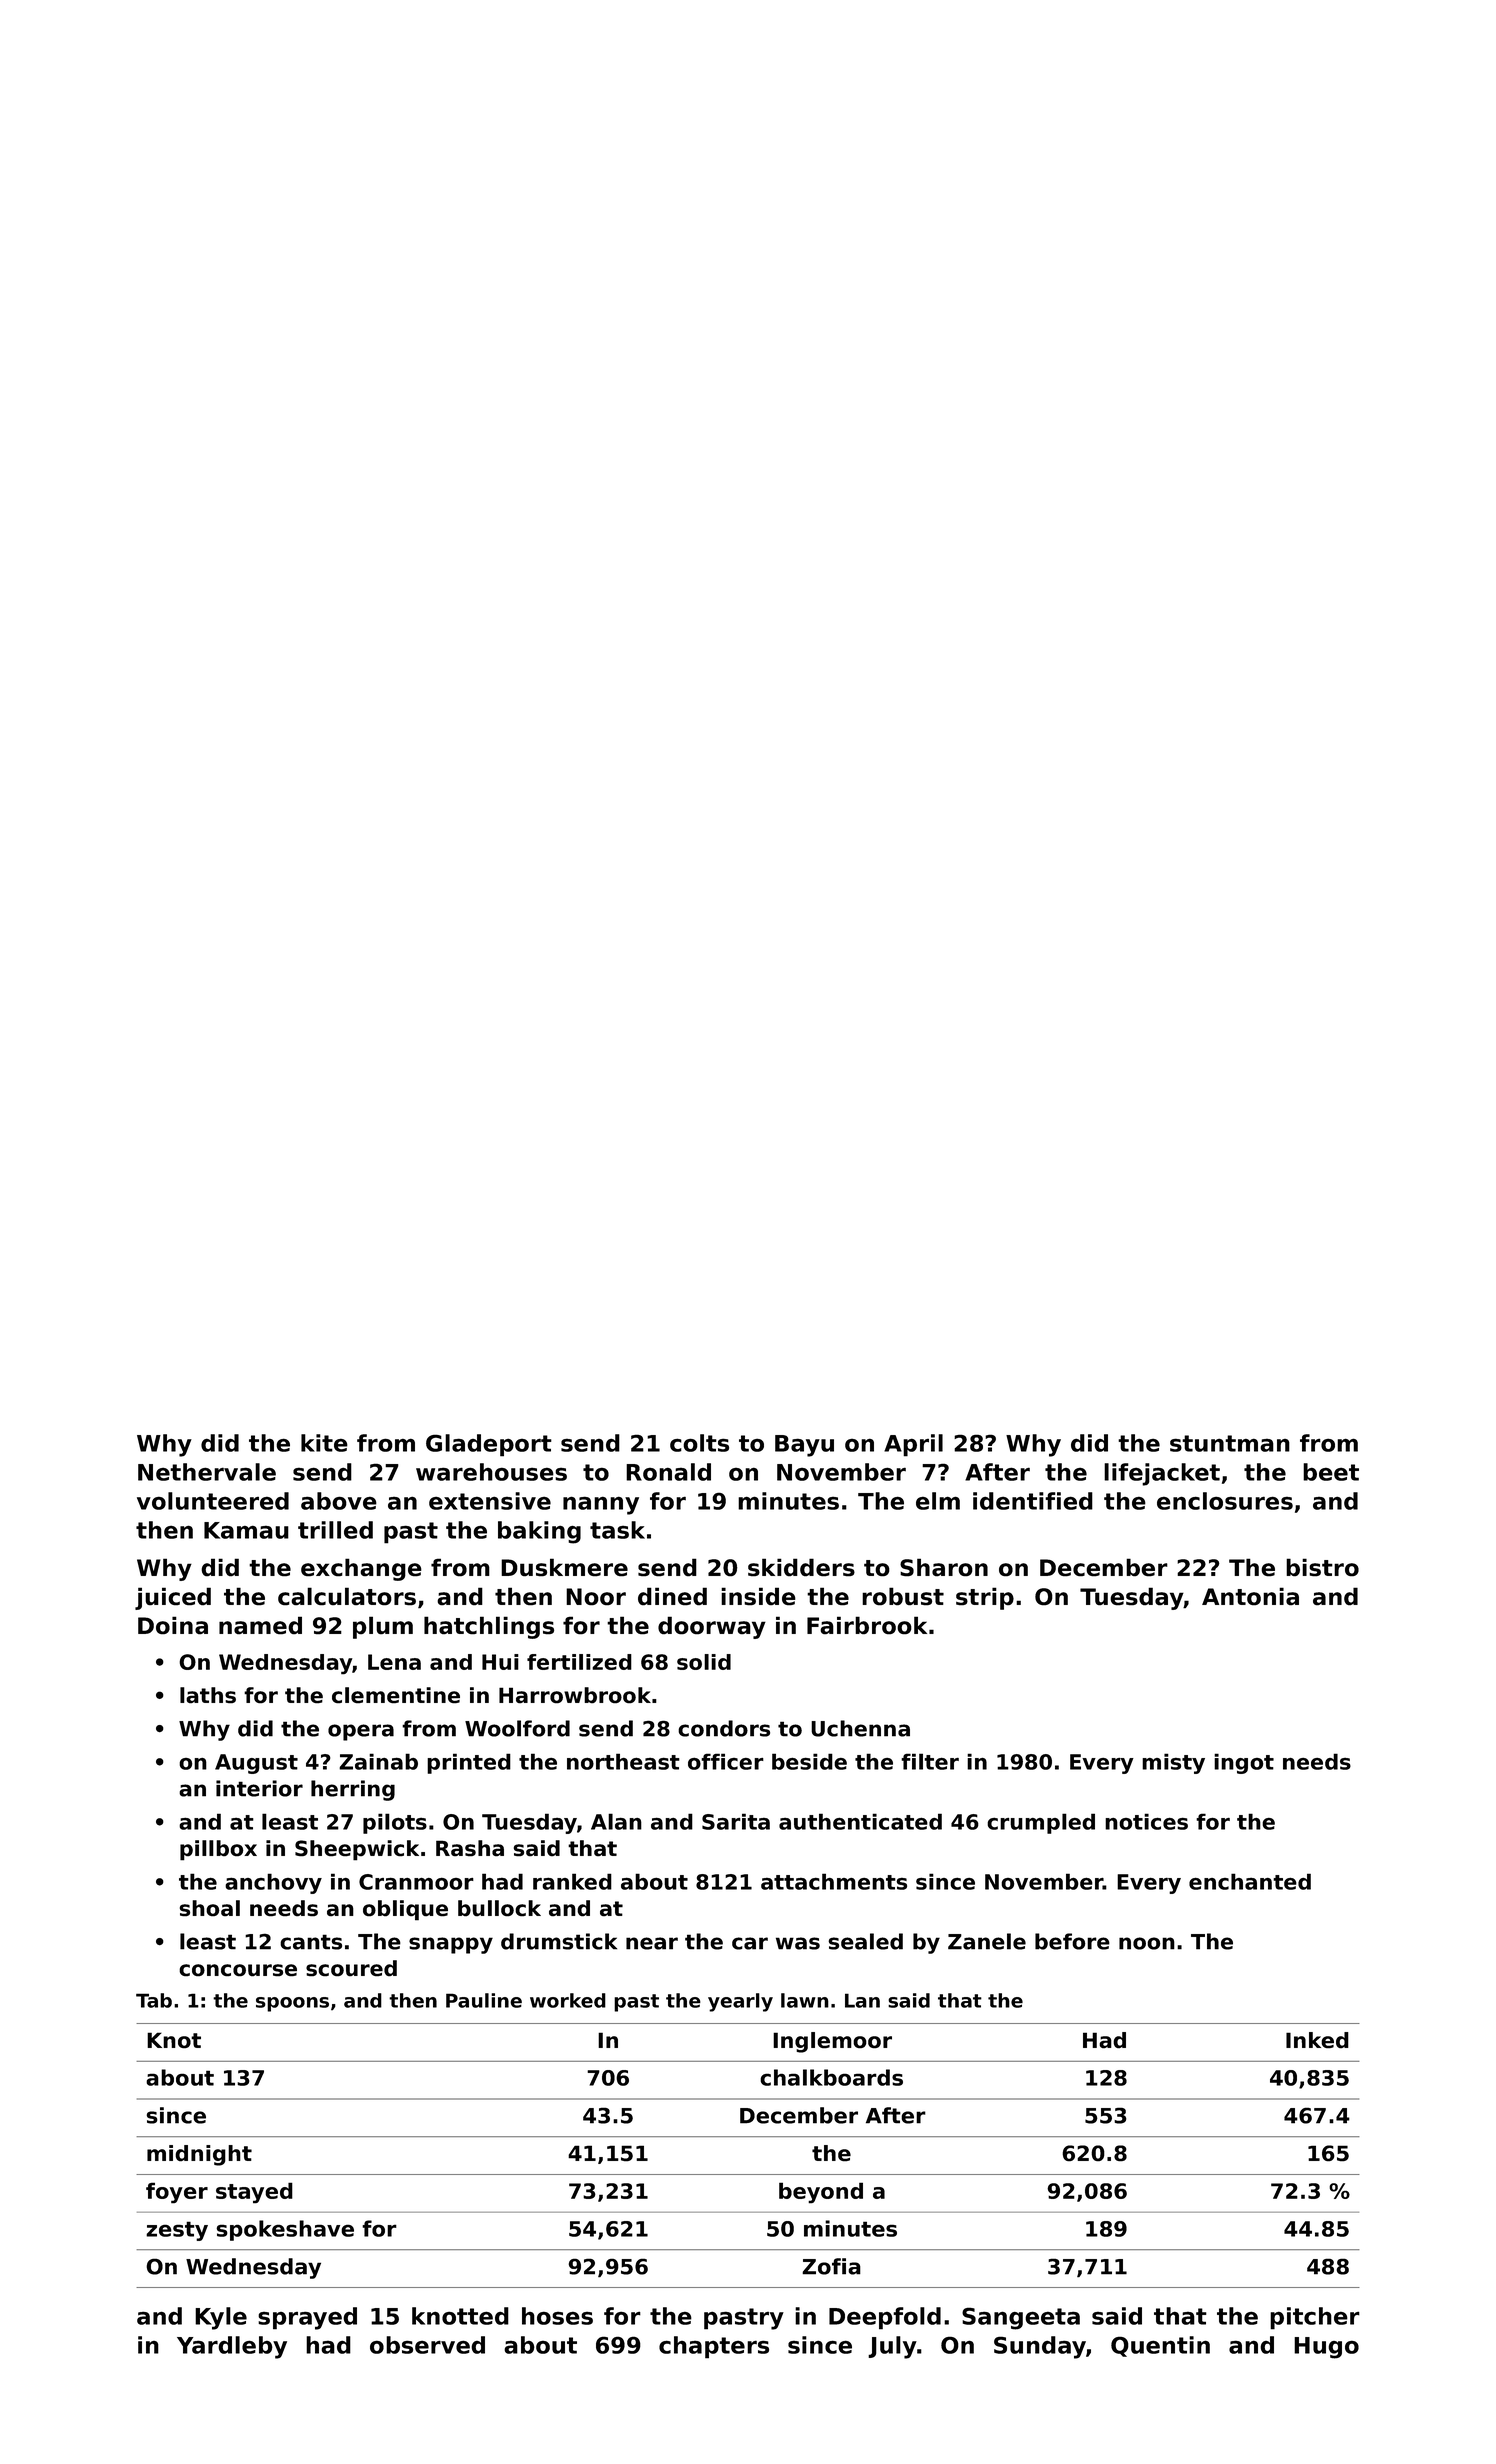  Describe the element at coordinates (821, 2193) in the screenshot. I see `beyond` at that location.
